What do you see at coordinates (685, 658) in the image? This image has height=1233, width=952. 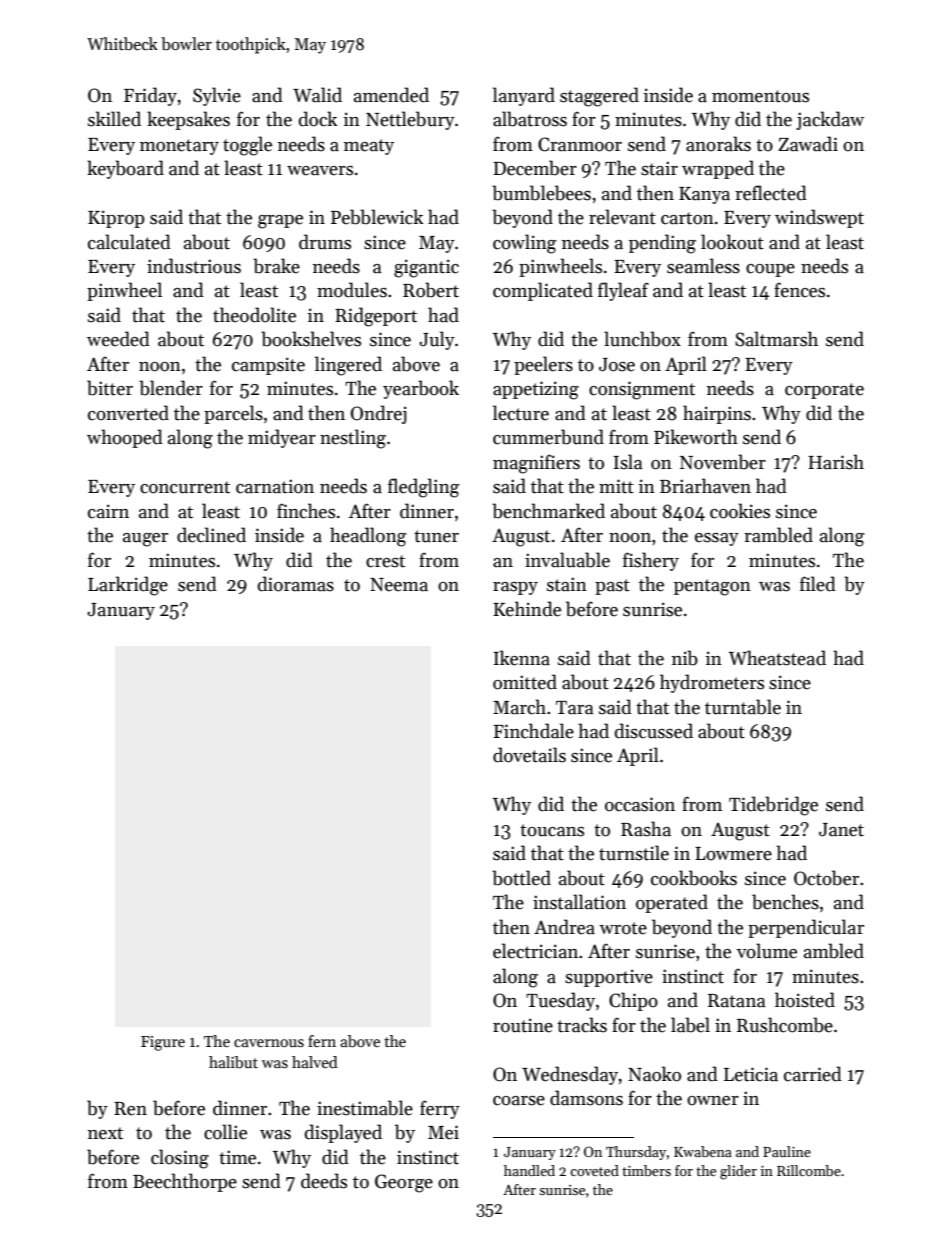 I see `nib` at bounding box center [685, 658].
